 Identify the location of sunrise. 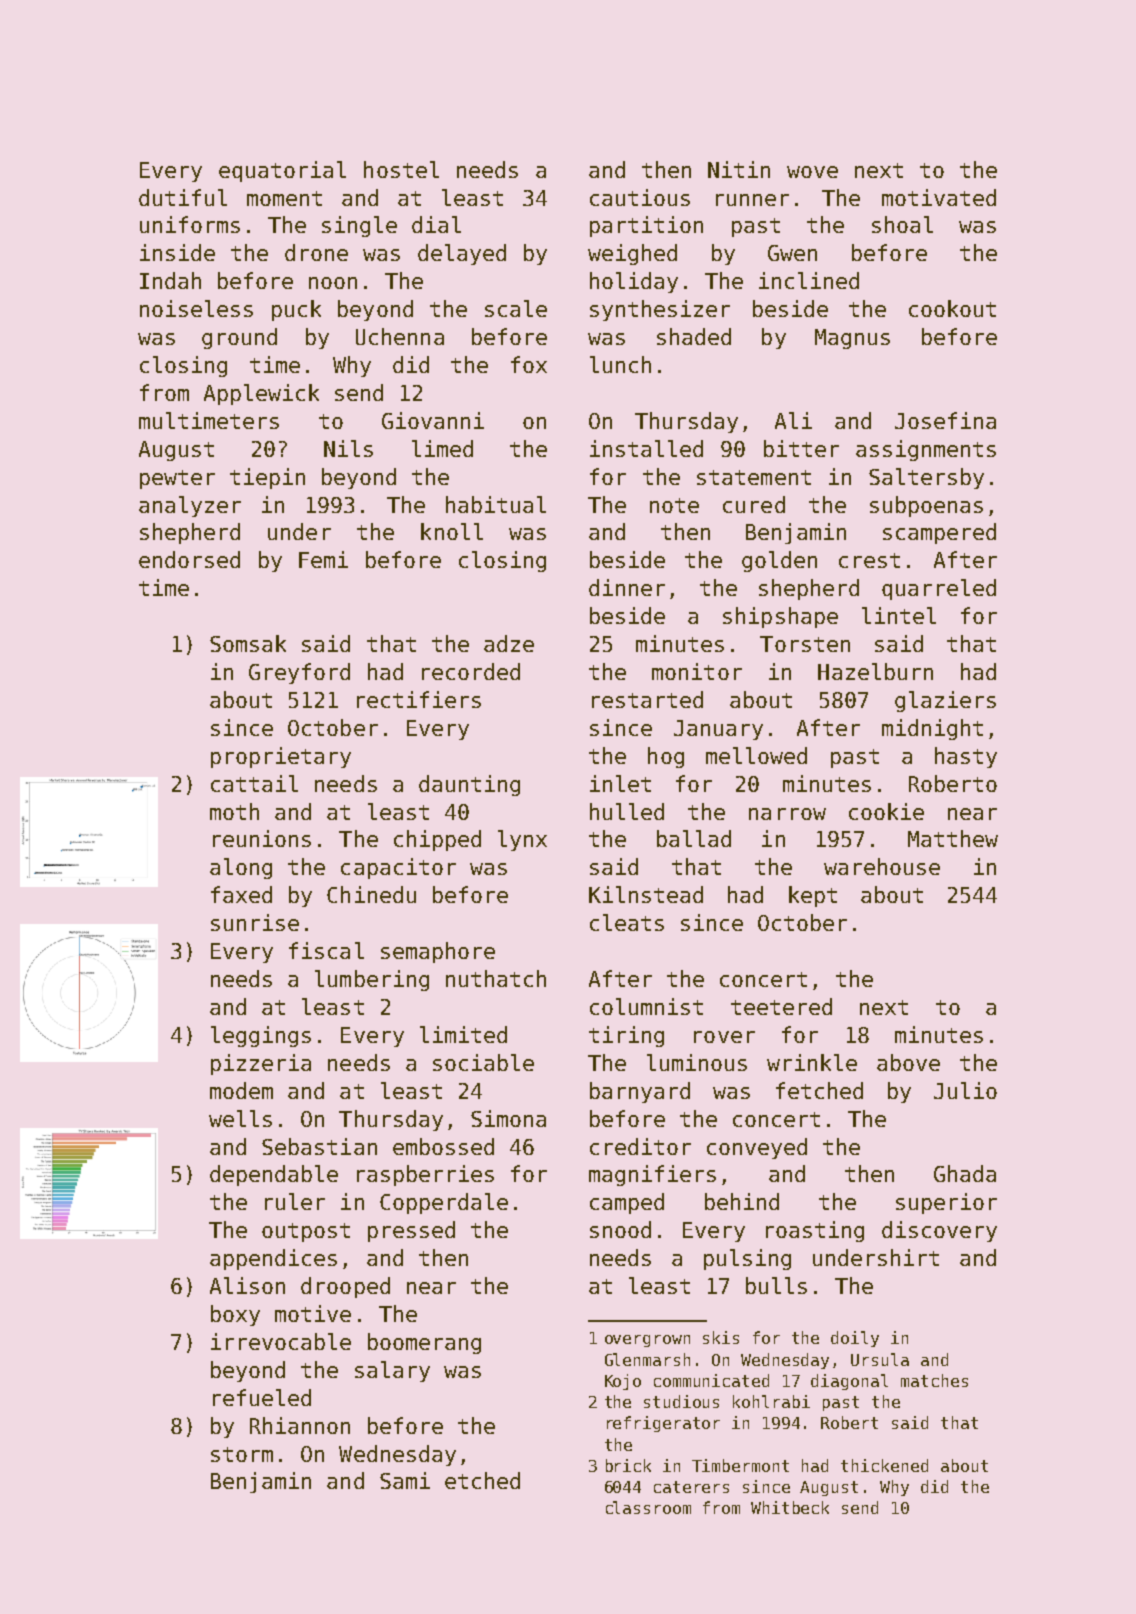
(255, 922).
